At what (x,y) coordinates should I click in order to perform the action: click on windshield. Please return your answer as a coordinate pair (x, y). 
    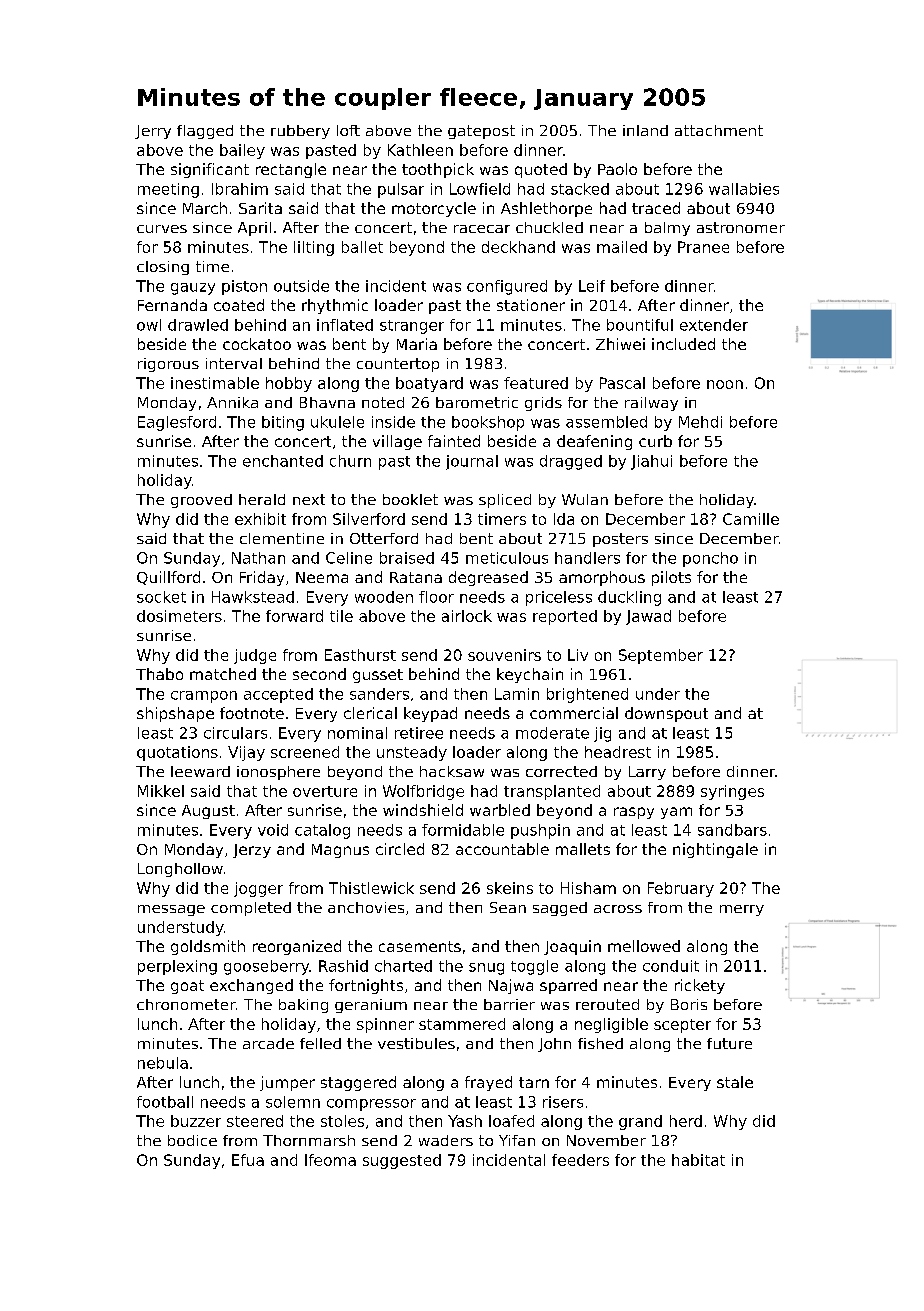
    Looking at the image, I should click on (423, 810).
